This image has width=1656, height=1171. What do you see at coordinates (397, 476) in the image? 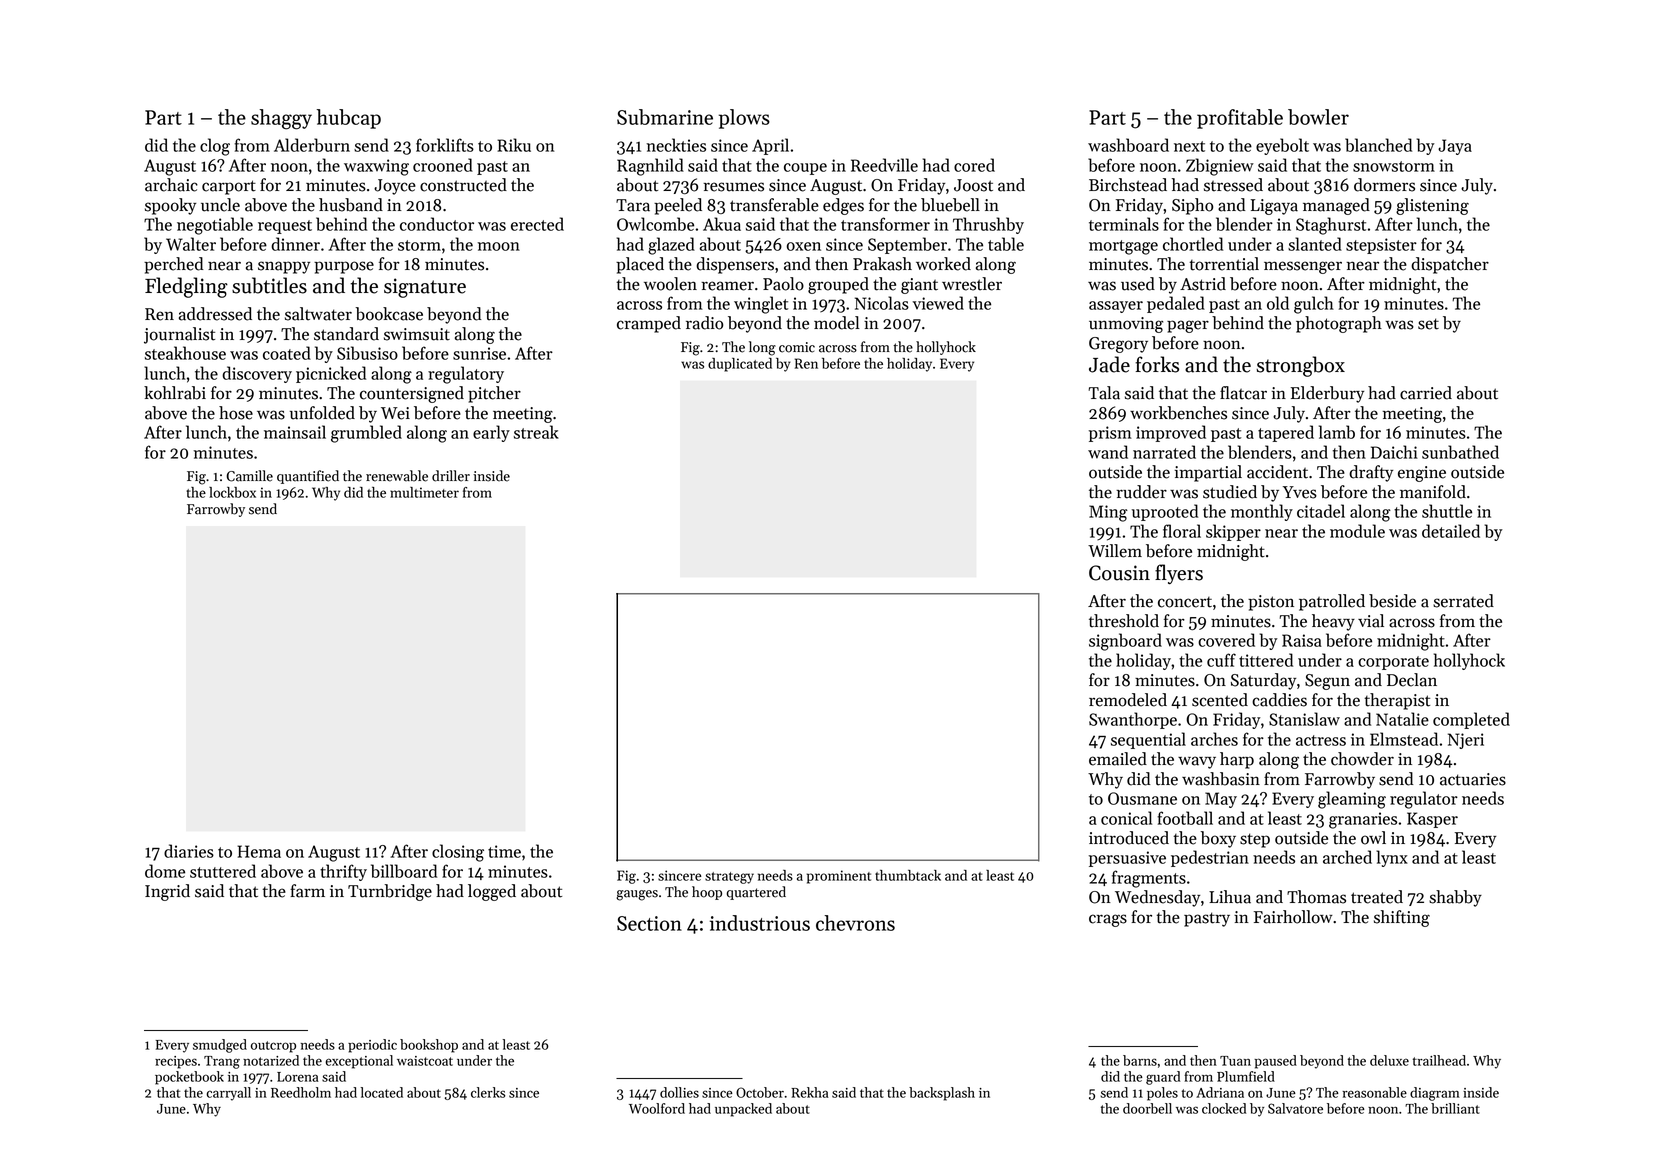
I see `renewable` at bounding box center [397, 476].
